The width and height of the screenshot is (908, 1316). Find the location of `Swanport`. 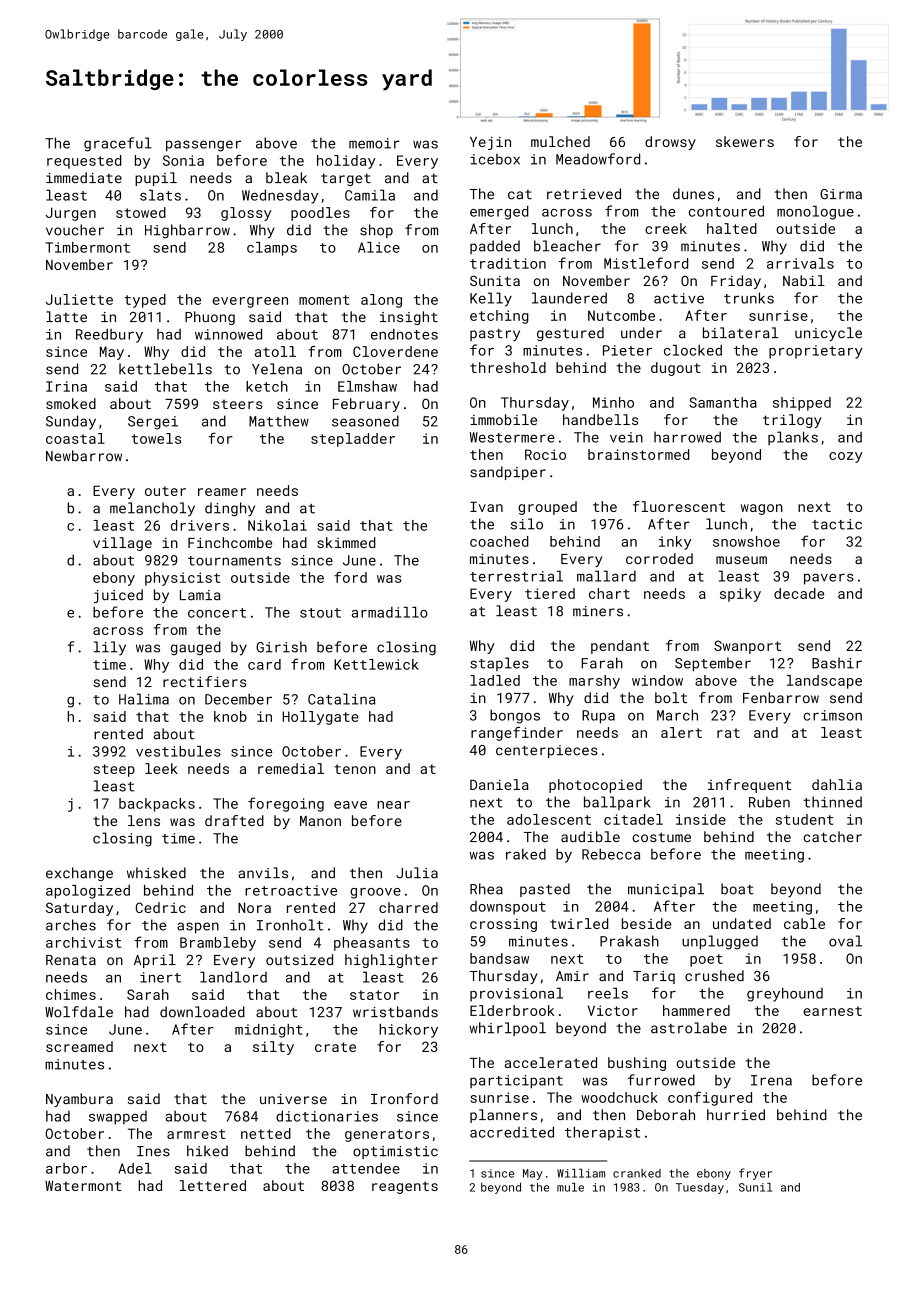

Swanport is located at coordinates (747, 647).
